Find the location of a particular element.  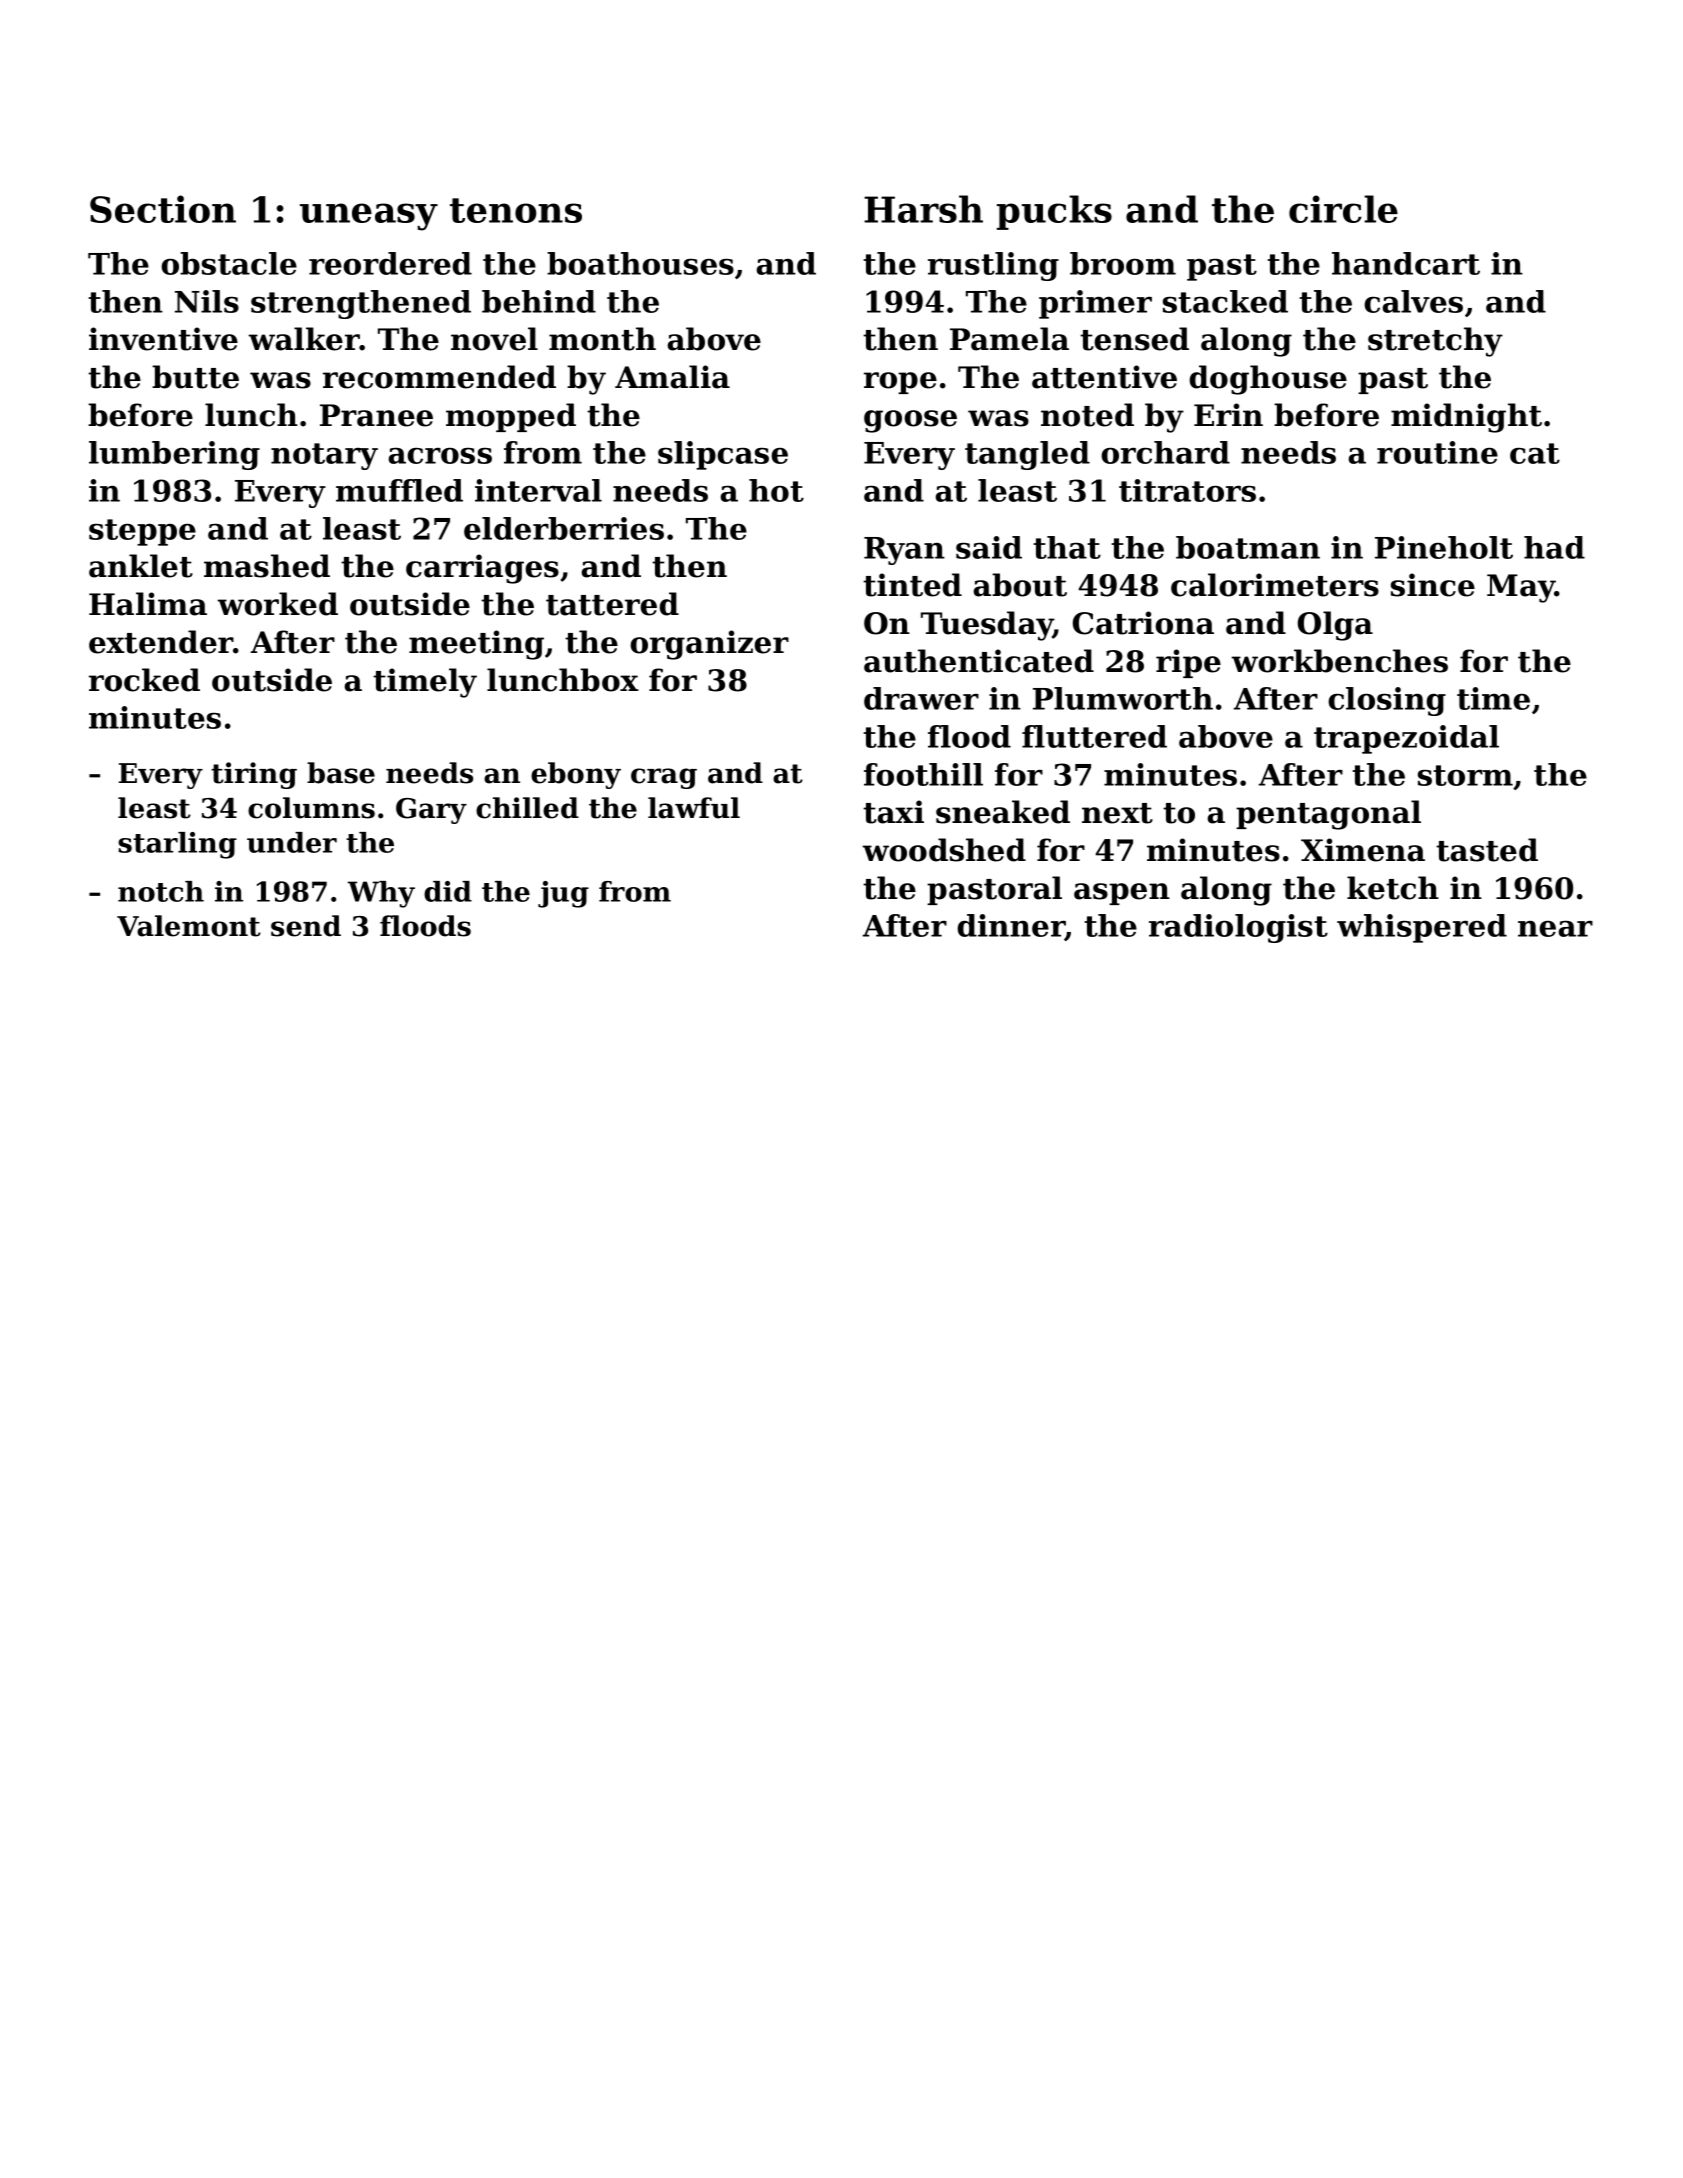

Tuesday is located at coordinates (987, 626).
